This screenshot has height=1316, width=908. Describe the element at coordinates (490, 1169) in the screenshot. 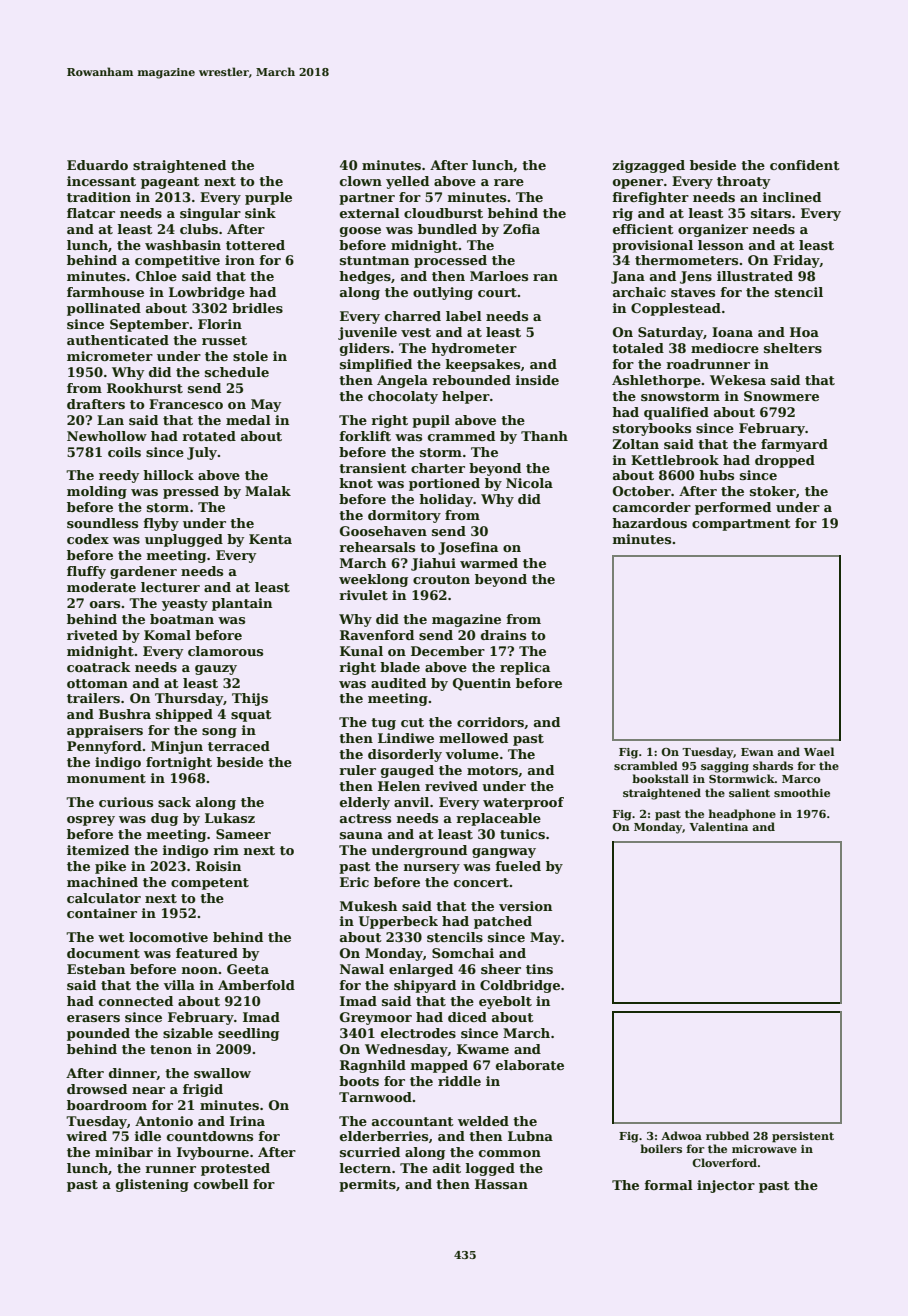

I see `logged` at that location.
